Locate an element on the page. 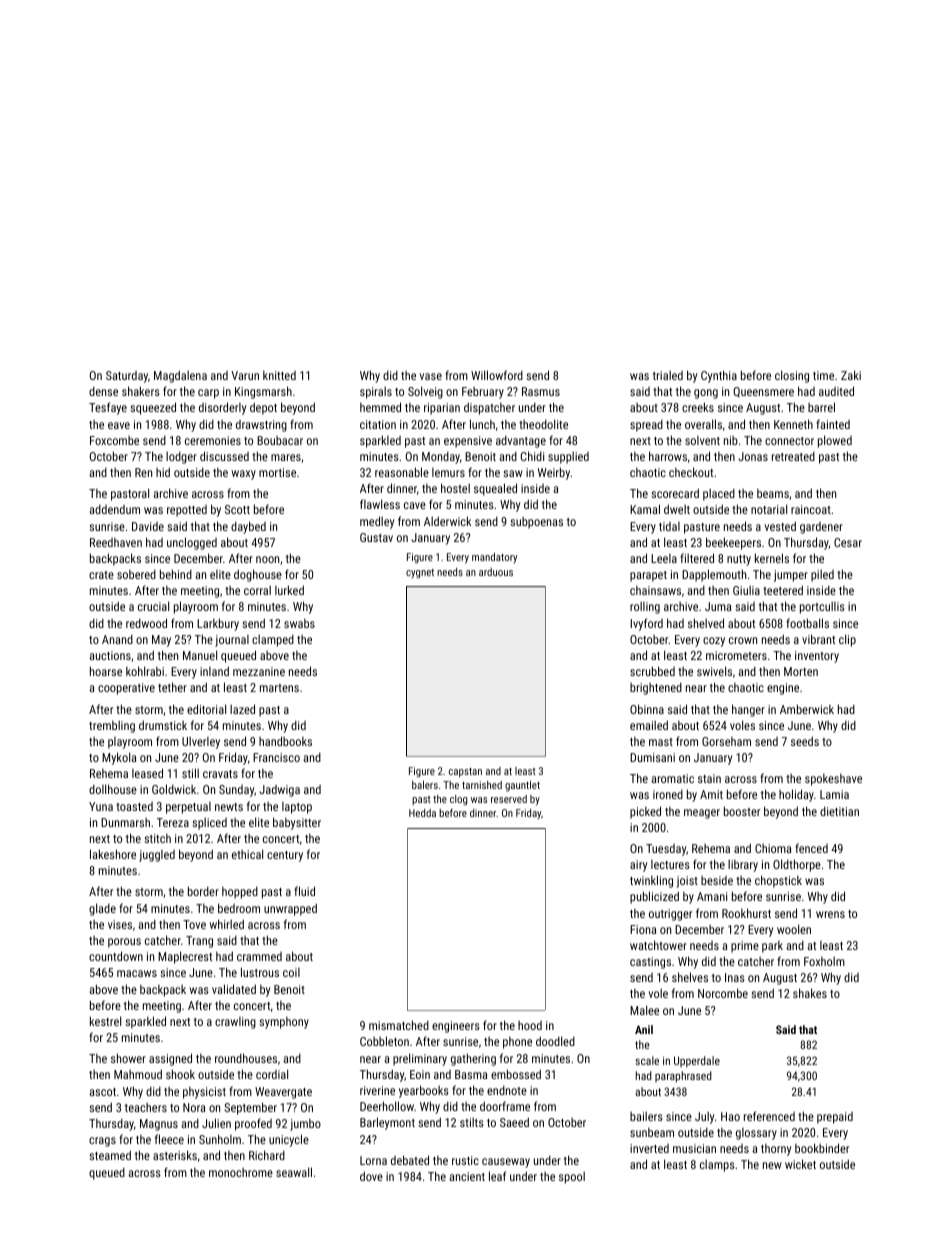 This image has height=1233, width=952. checkout is located at coordinates (691, 472).
